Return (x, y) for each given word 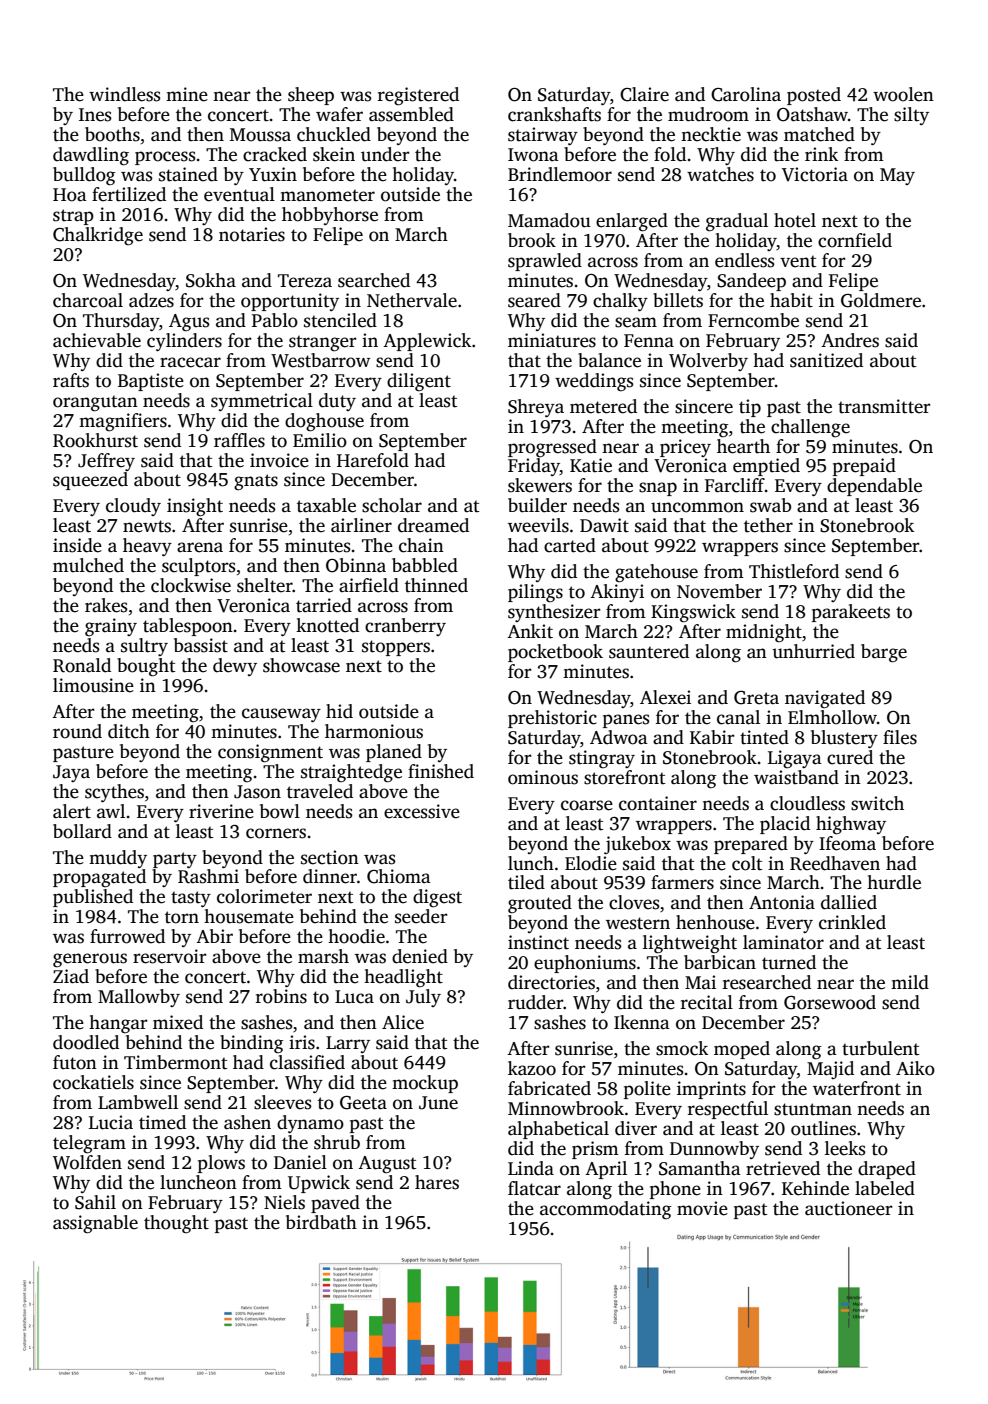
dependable (874, 487)
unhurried (813, 651)
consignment (270, 753)
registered (418, 96)
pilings (535, 593)
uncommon (697, 507)
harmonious (374, 731)
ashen (247, 1122)
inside (77, 545)
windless (124, 94)
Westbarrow (320, 360)
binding (251, 1044)
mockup (425, 1084)
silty (911, 116)
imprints (711, 1090)
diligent (419, 382)
